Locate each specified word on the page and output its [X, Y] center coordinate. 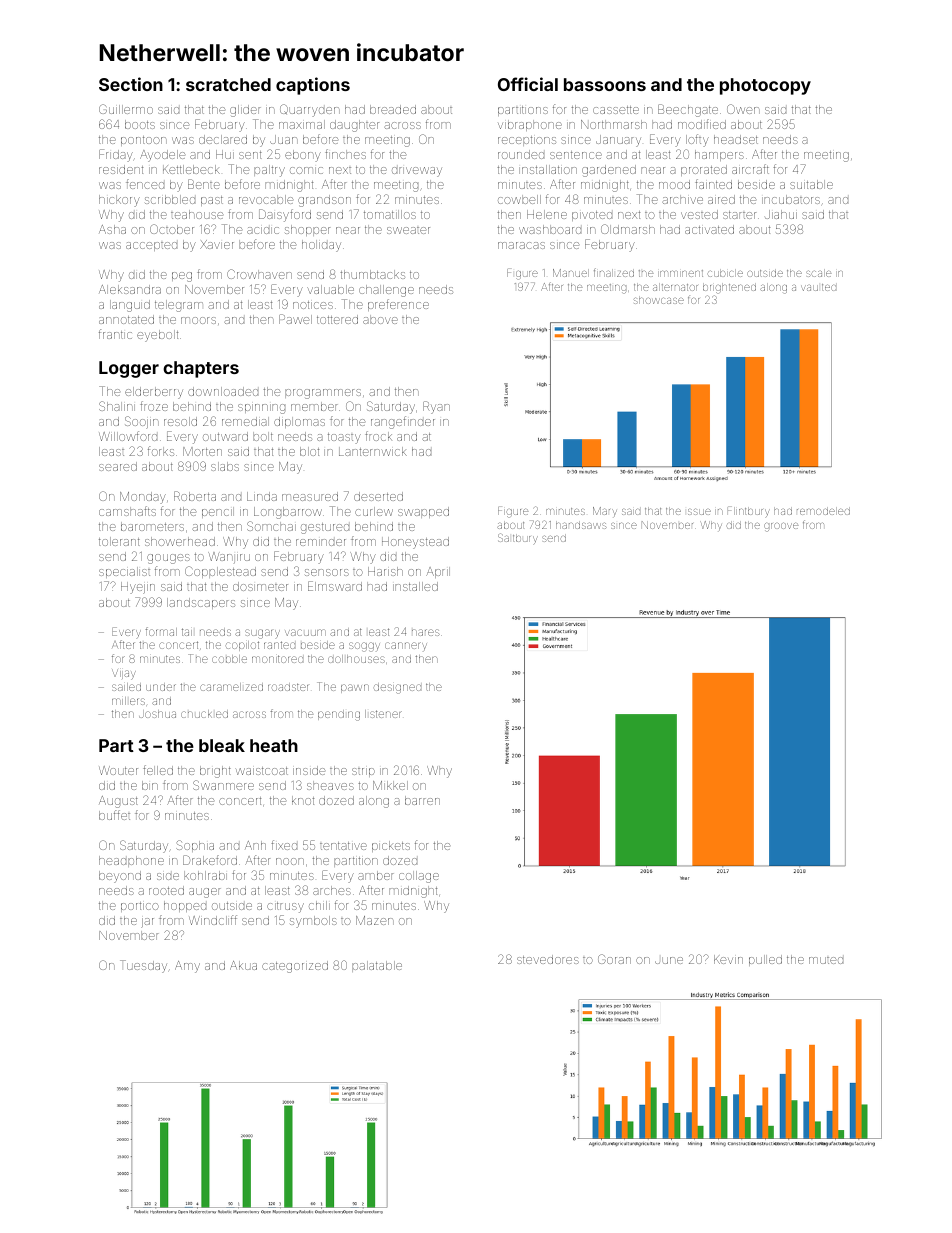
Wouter [118, 770]
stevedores [548, 959]
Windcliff [213, 920]
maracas [521, 245]
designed [397, 688]
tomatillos [390, 214]
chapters [201, 369]
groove [781, 527]
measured [310, 496]
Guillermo [126, 109]
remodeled [823, 511]
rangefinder [403, 422]
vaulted [818, 287]
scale [818, 273]
